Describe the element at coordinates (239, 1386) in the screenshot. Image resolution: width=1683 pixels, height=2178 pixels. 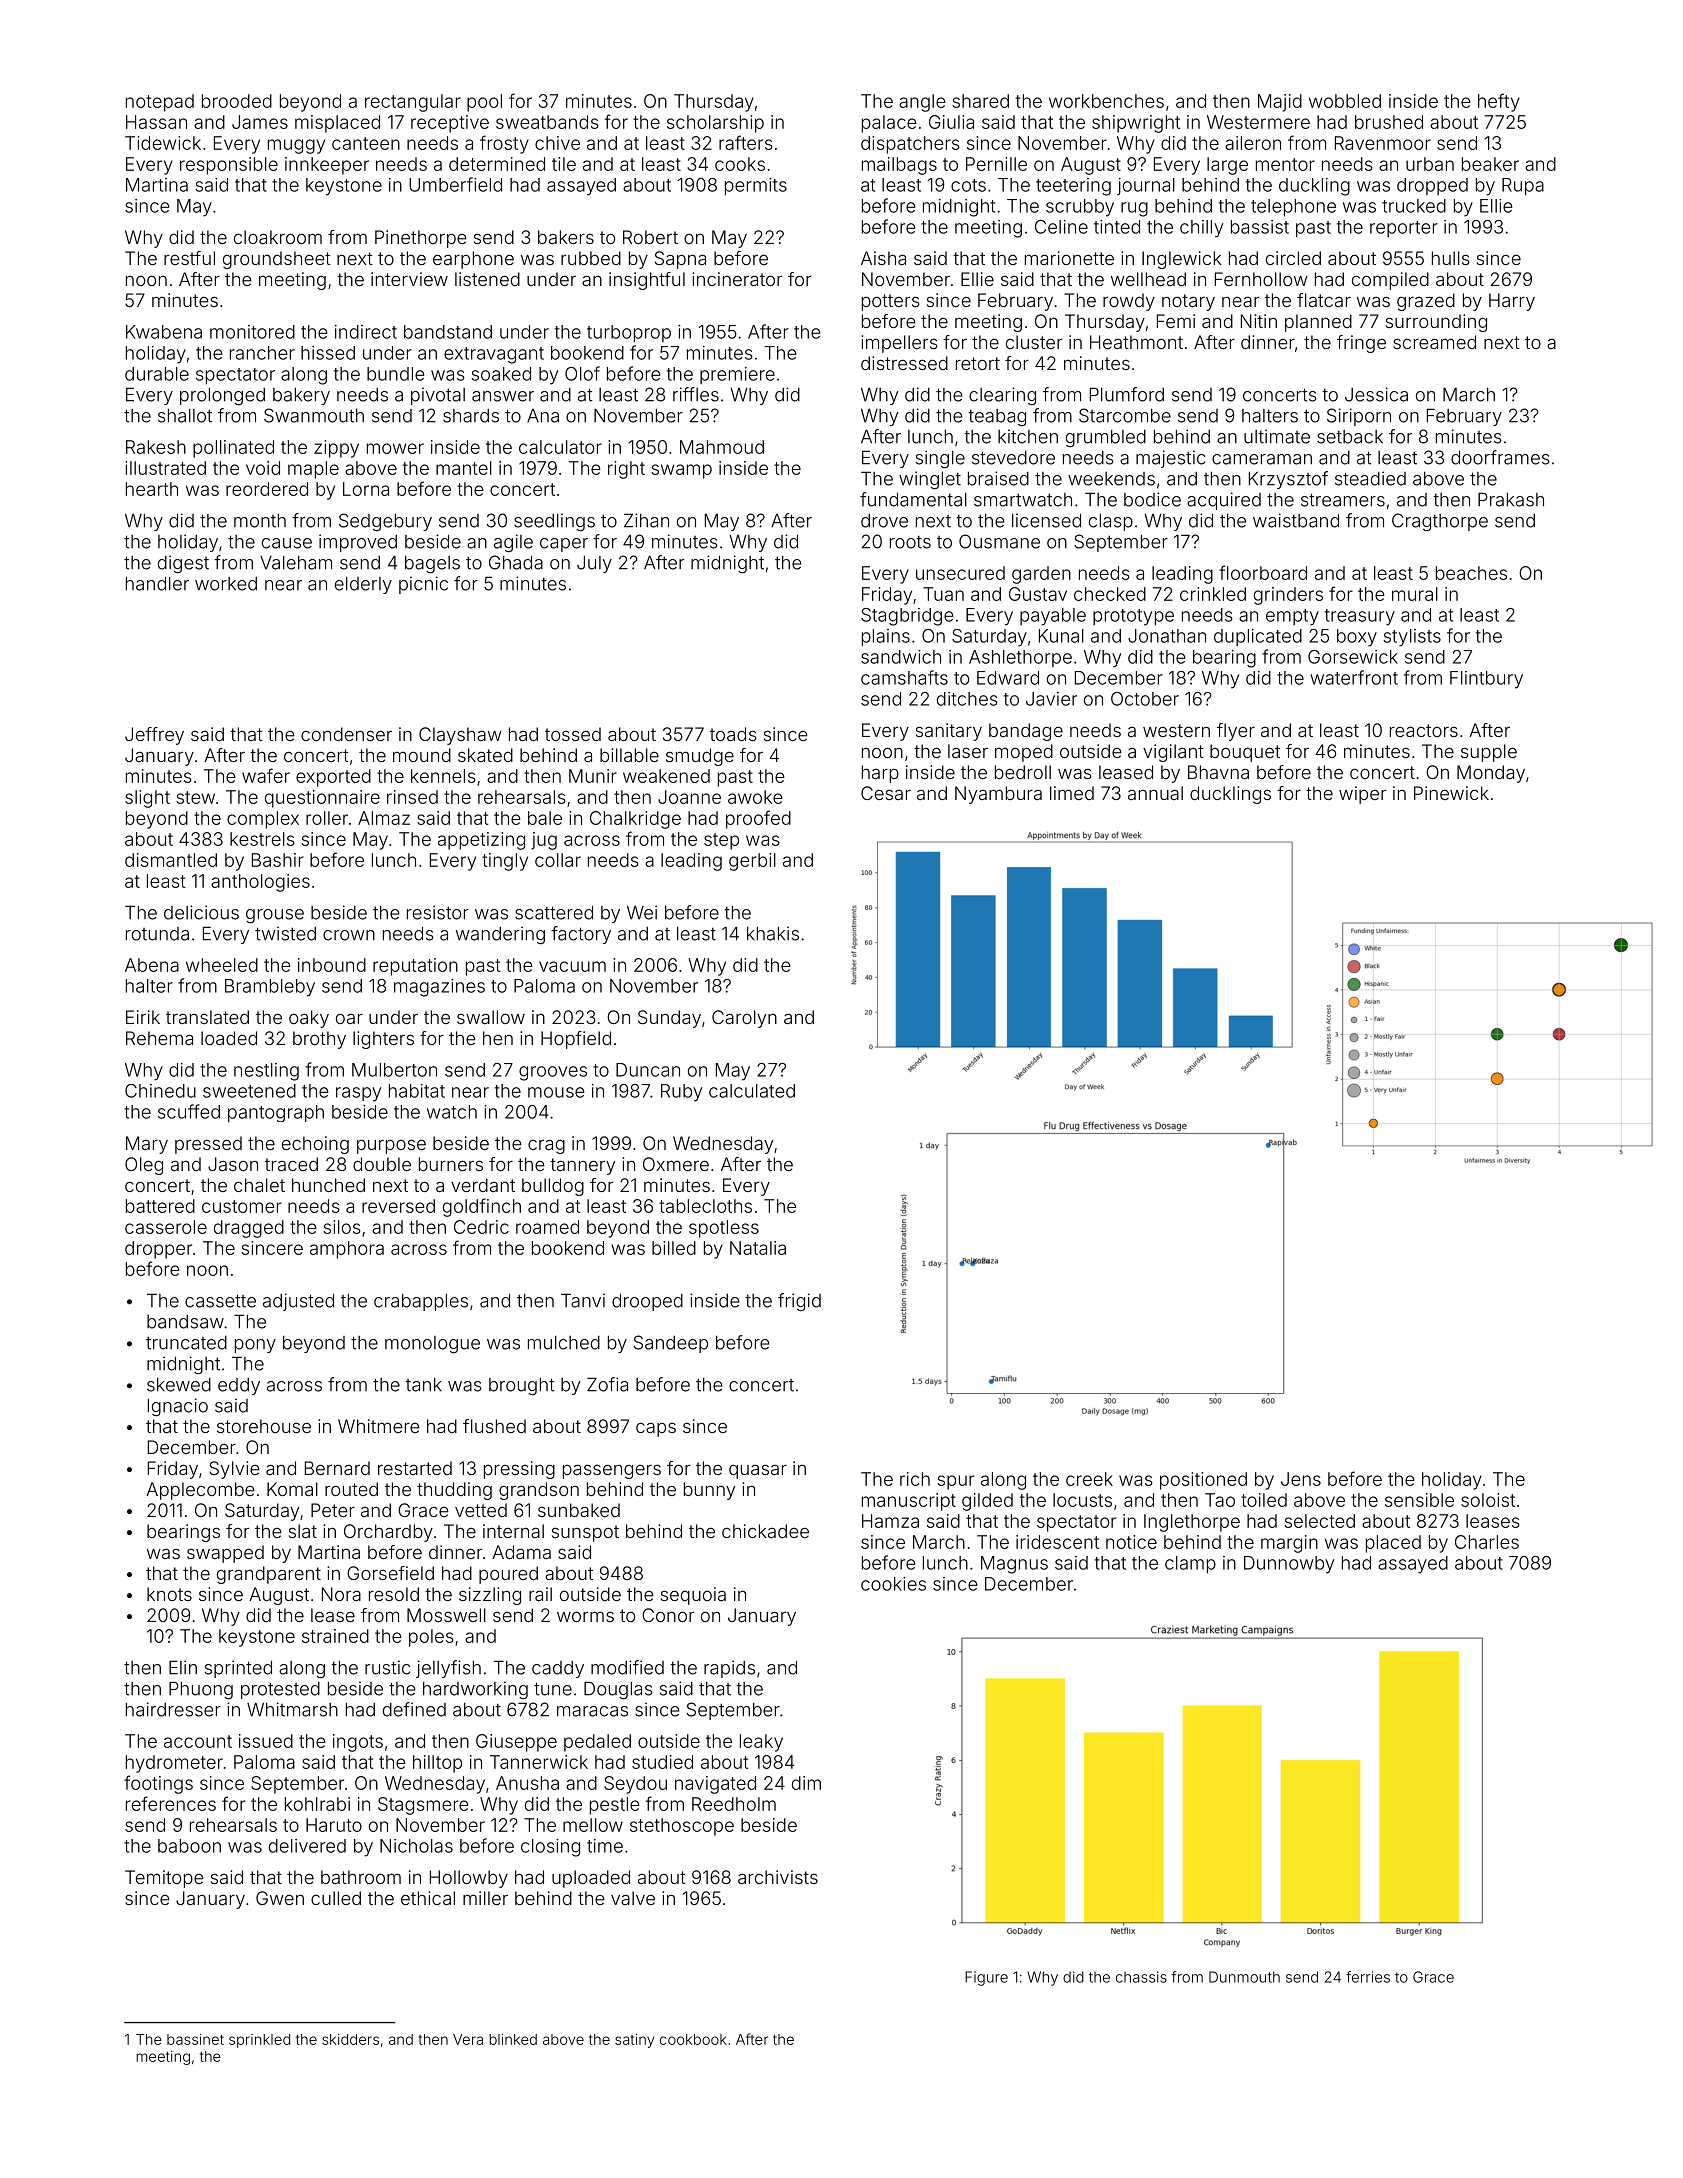
I see `eddy` at that location.
